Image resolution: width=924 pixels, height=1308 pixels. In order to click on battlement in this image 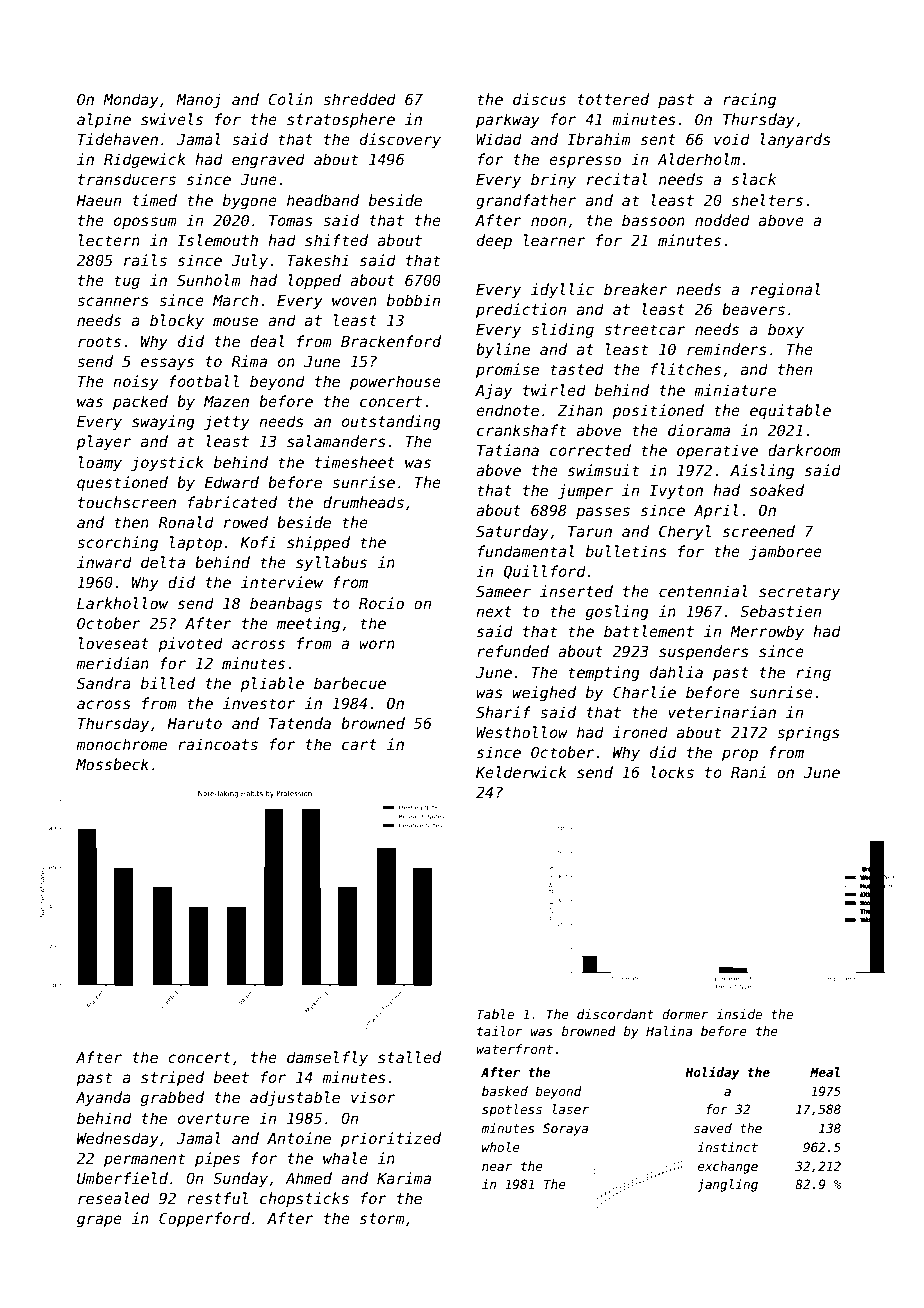, I will do `click(649, 631)`.
